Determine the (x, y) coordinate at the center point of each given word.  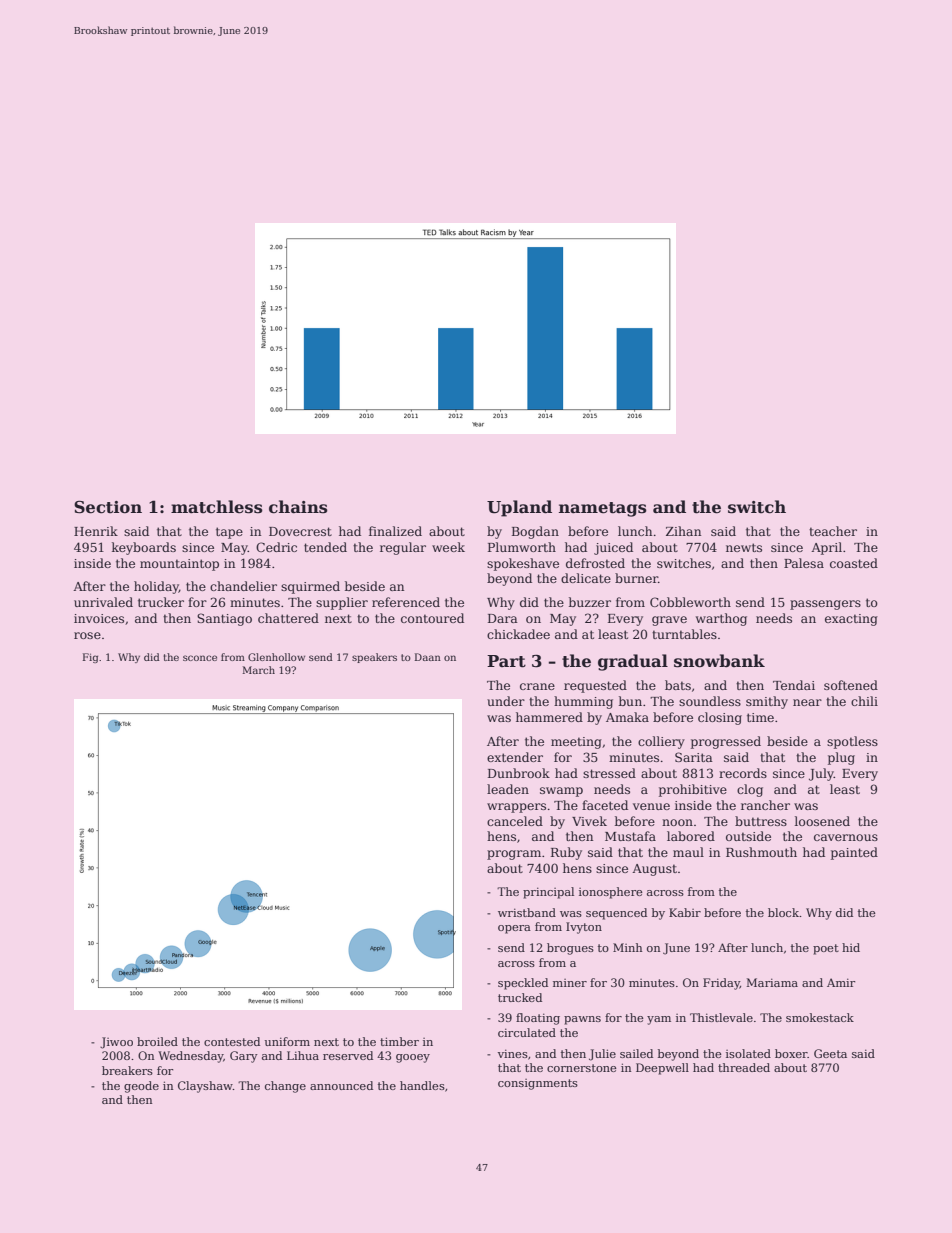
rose (87, 635)
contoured (432, 618)
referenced (406, 602)
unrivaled (103, 602)
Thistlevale (721, 1017)
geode (141, 1087)
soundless (710, 701)
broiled (157, 1041)
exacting (851, 620)
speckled (523, 984)
